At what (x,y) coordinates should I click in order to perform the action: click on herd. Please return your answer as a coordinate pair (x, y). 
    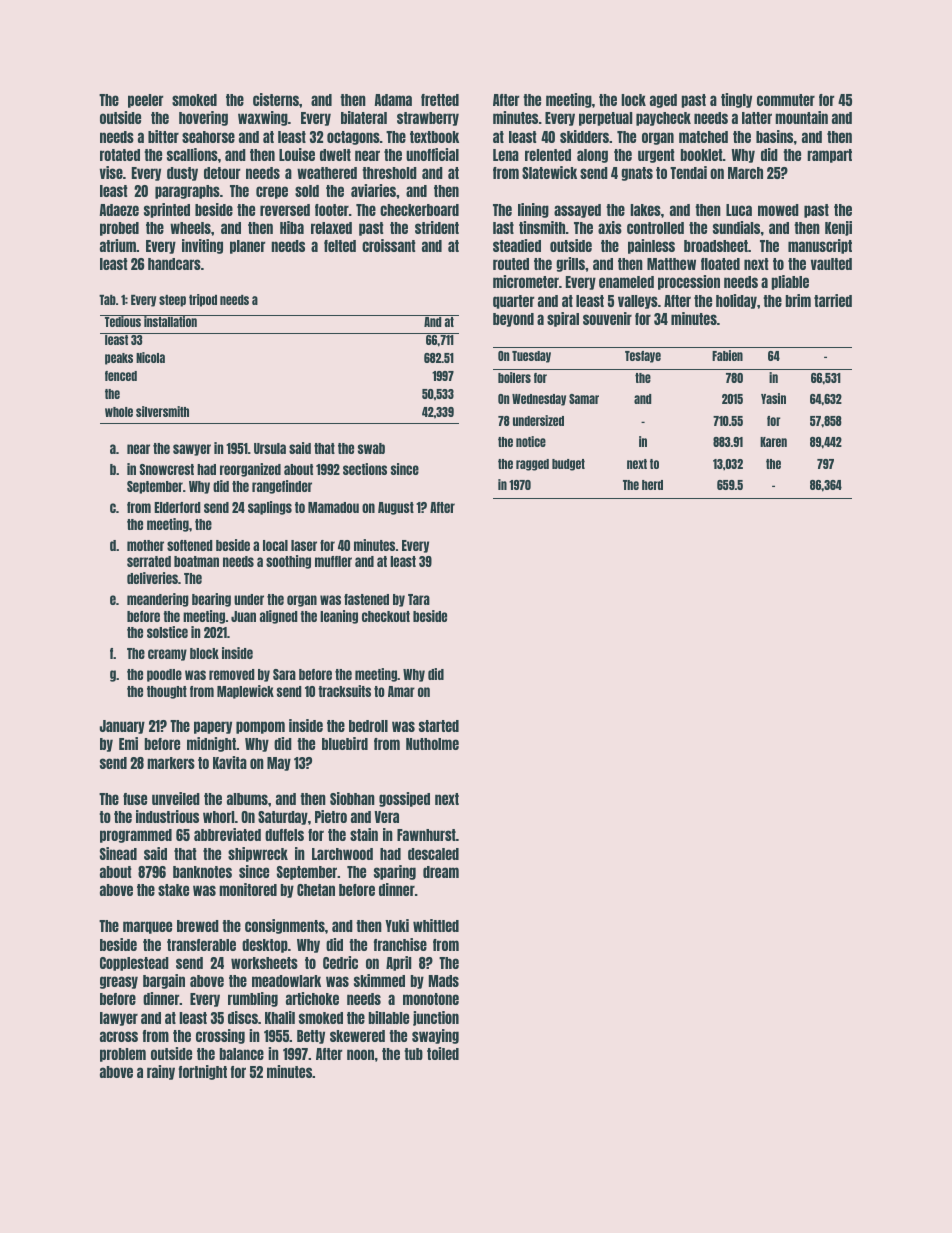
    Looking at the image, I should click on (652, 485).
